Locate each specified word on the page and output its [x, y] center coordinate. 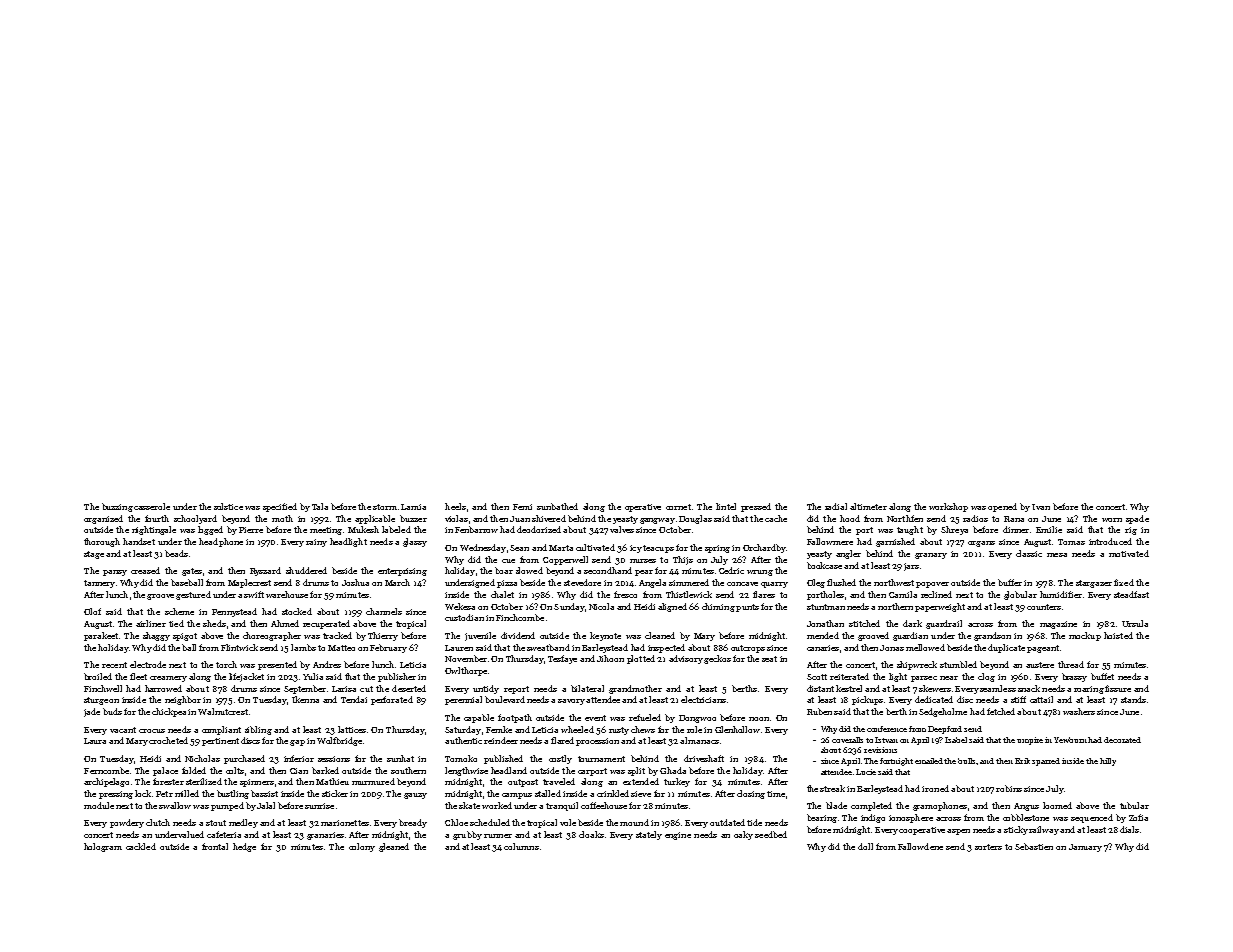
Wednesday [483, 548]
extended [641, 781]
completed [871, 806]
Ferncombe [106, 770]
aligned [672, 607]
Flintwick [239, 647]
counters [1044, 607]
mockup [1085, 636]
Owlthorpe [466, 671]
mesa [1057, 555]
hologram [103, 847]
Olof [92, 611]
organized [103, 519]
